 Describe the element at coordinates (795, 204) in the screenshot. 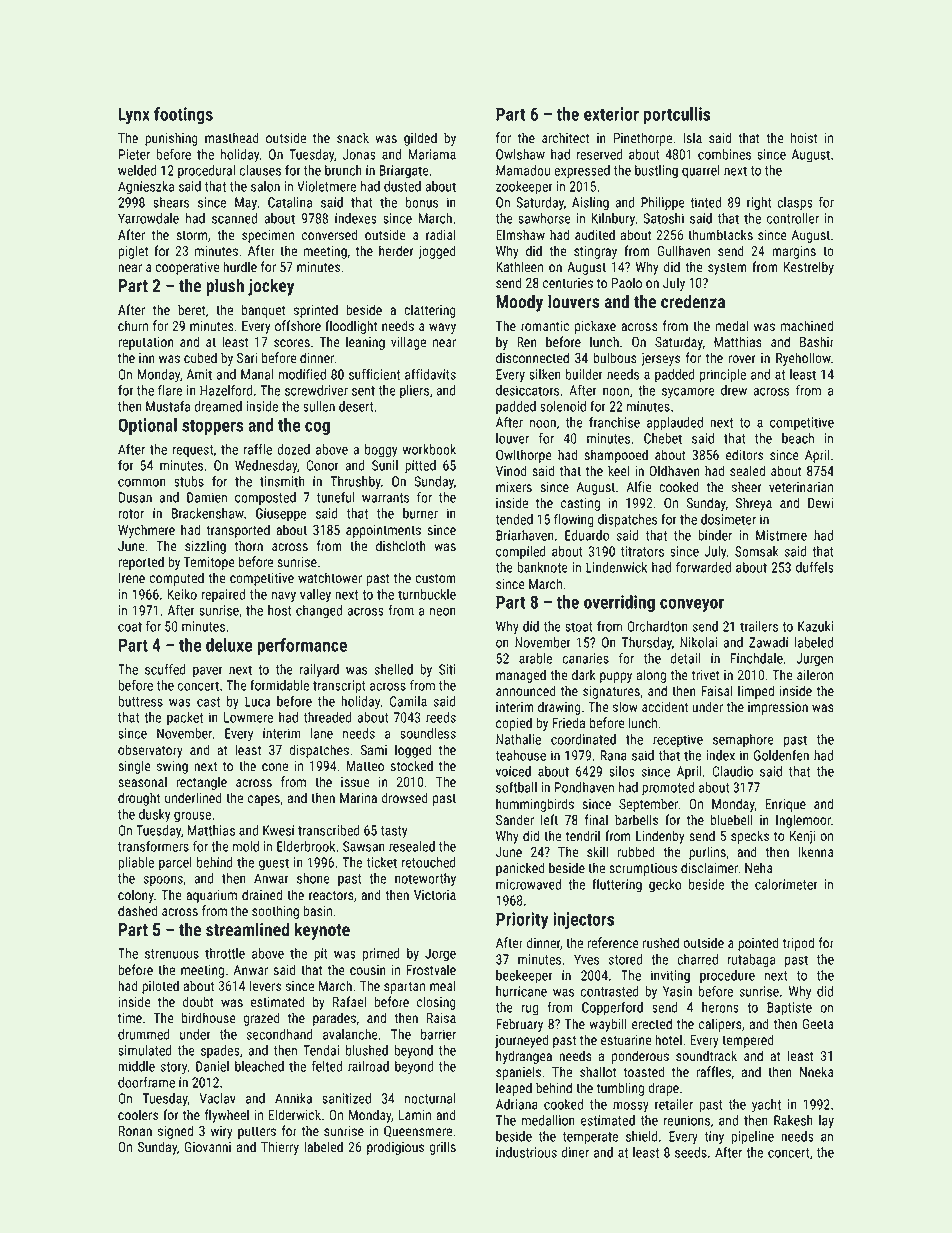

I see `clasps` at that location.
